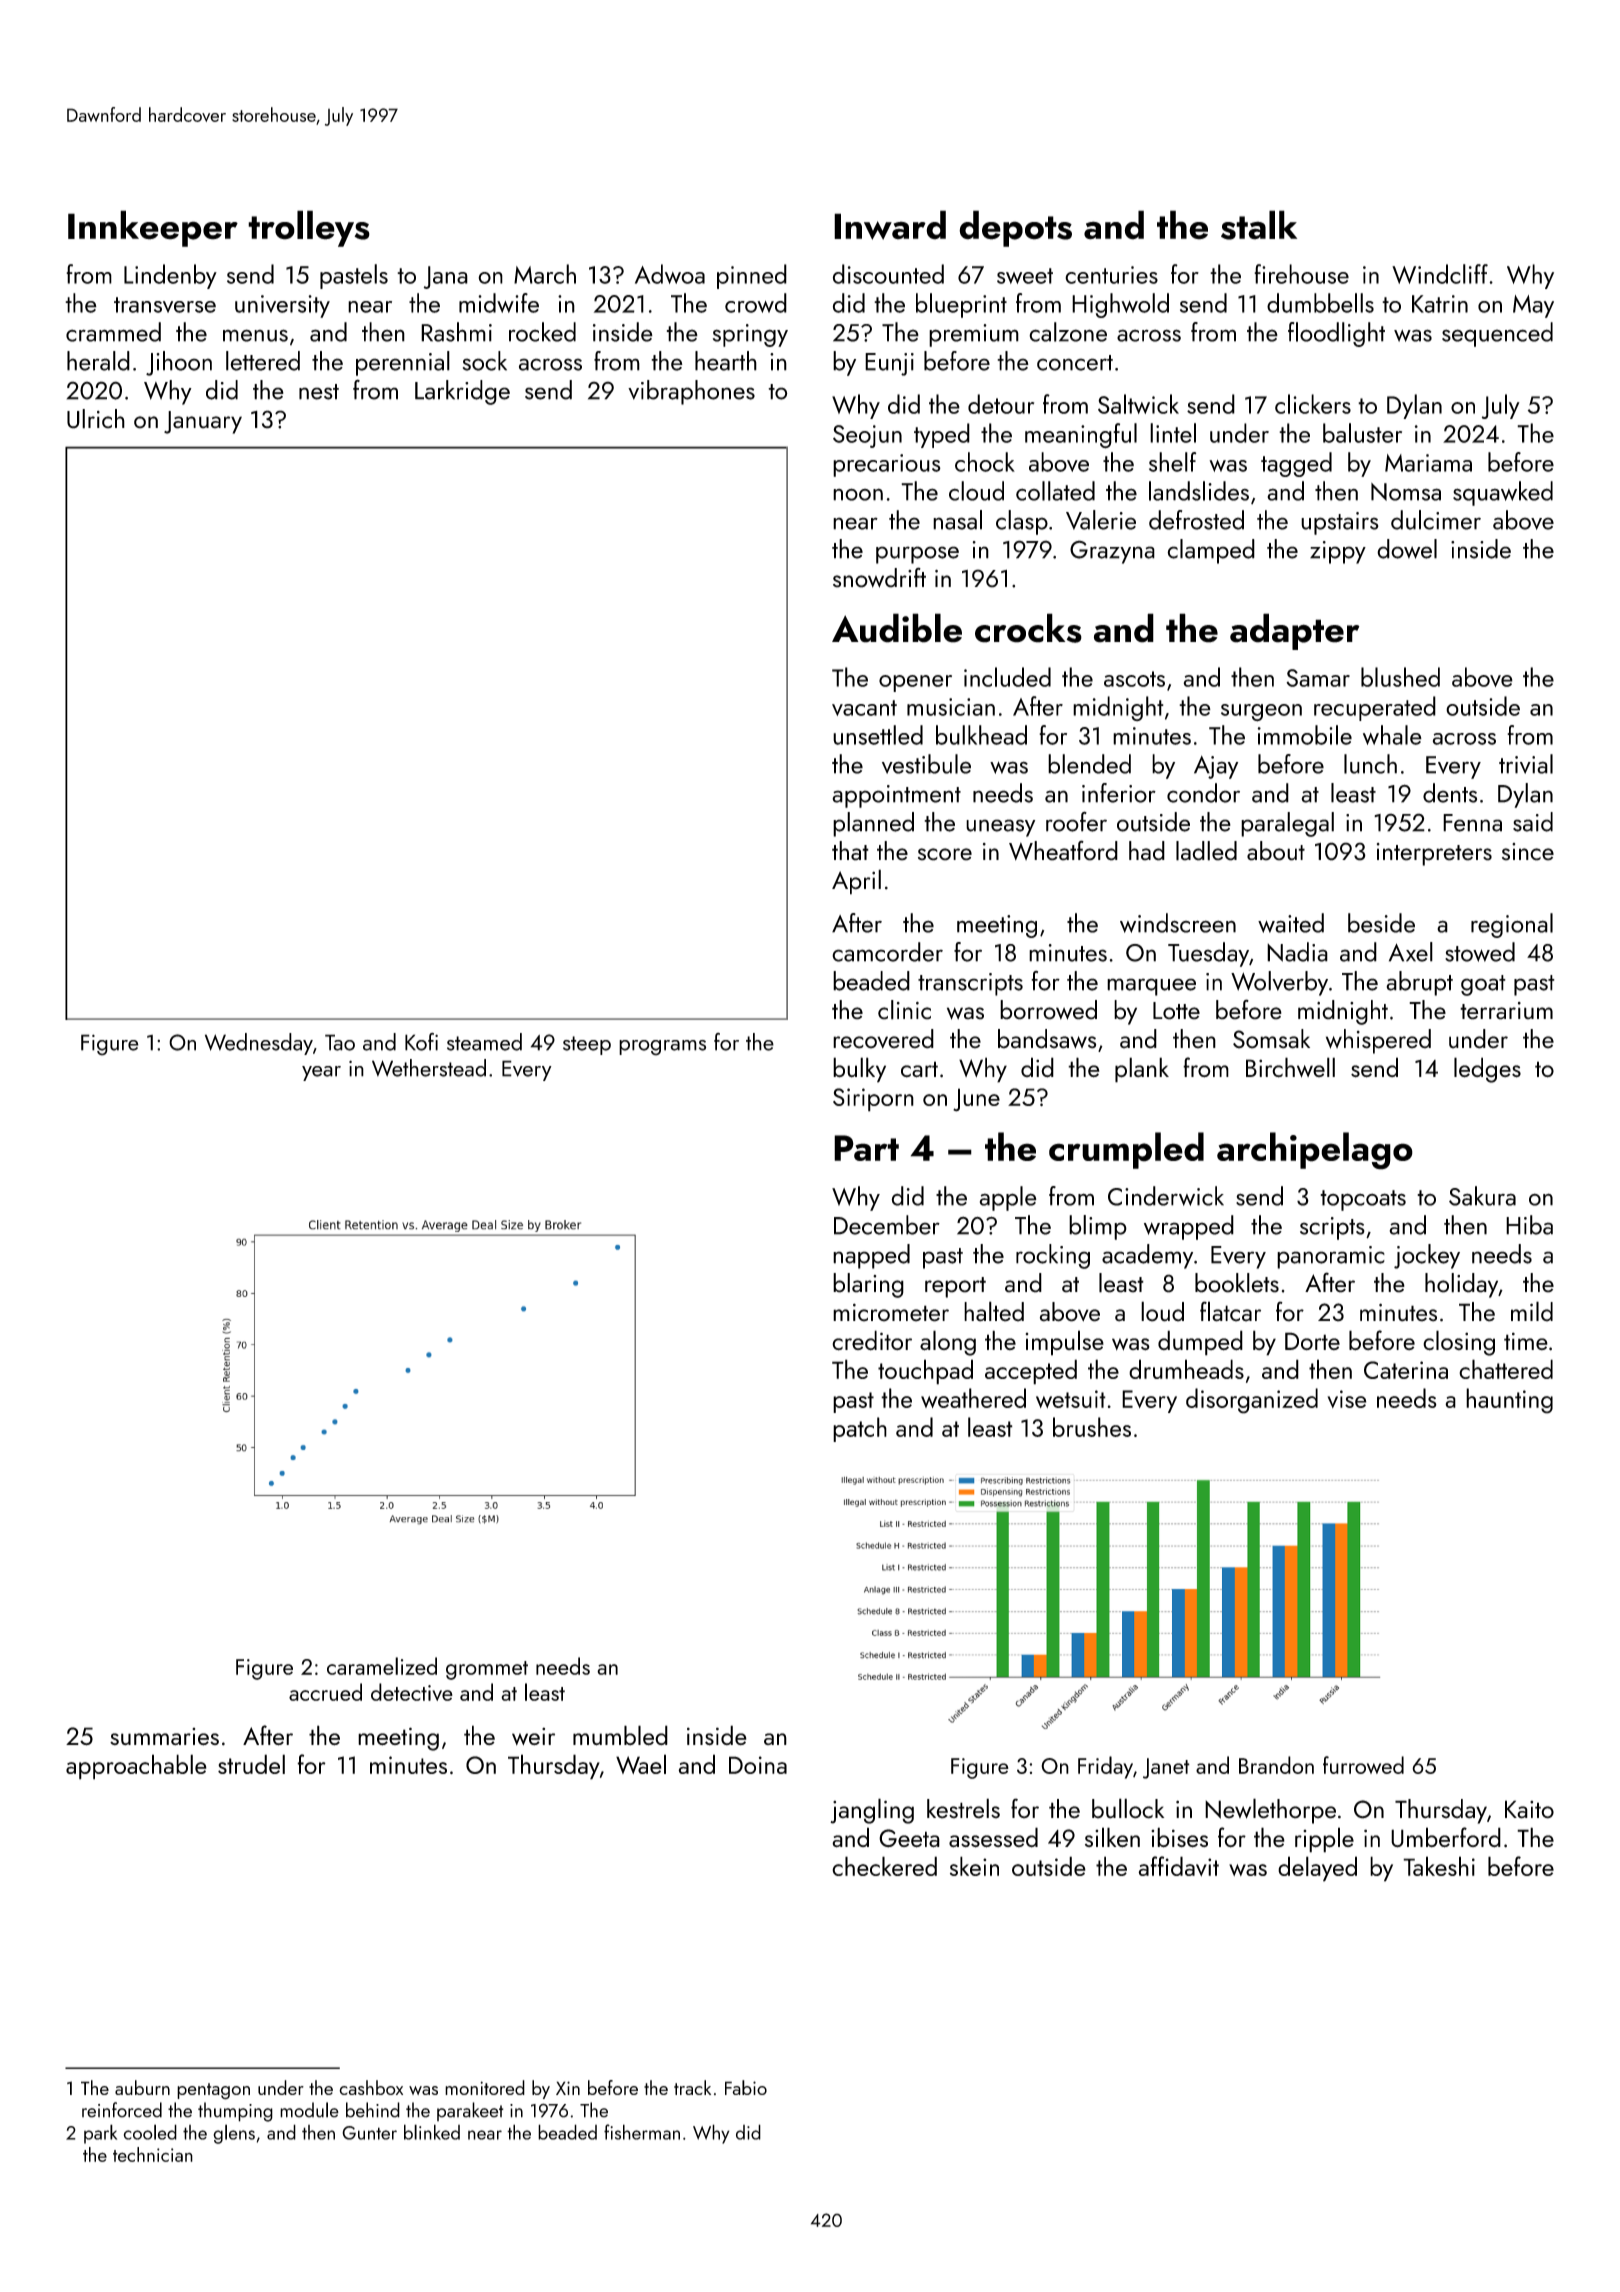  I want to click on sequenced, so click(1497, 334).
